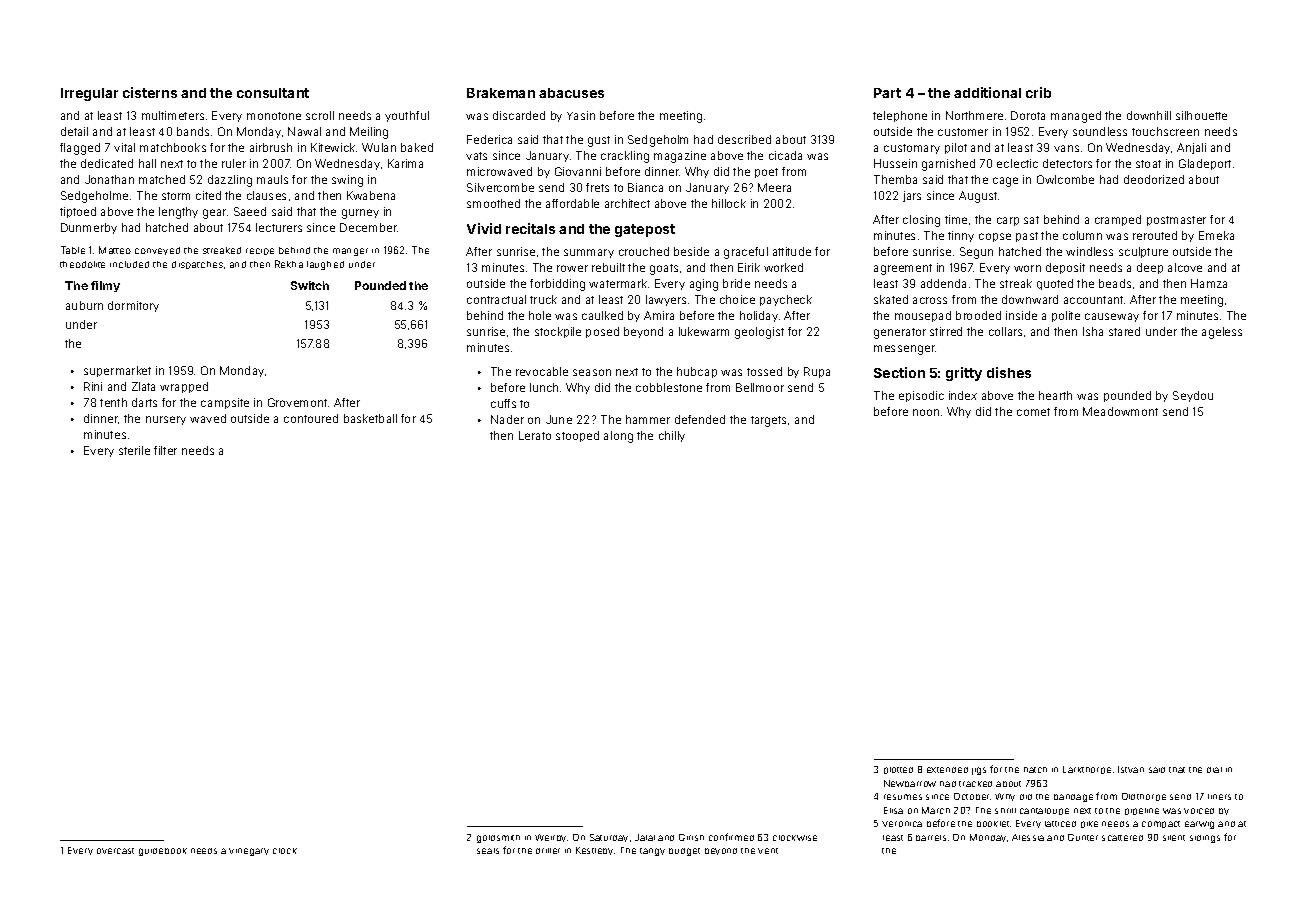 The width and height of the screenshot is (1308, 924). Describe the element at coordinates (1131, 769) in the screenshot. I see `Istvan` at that location.
